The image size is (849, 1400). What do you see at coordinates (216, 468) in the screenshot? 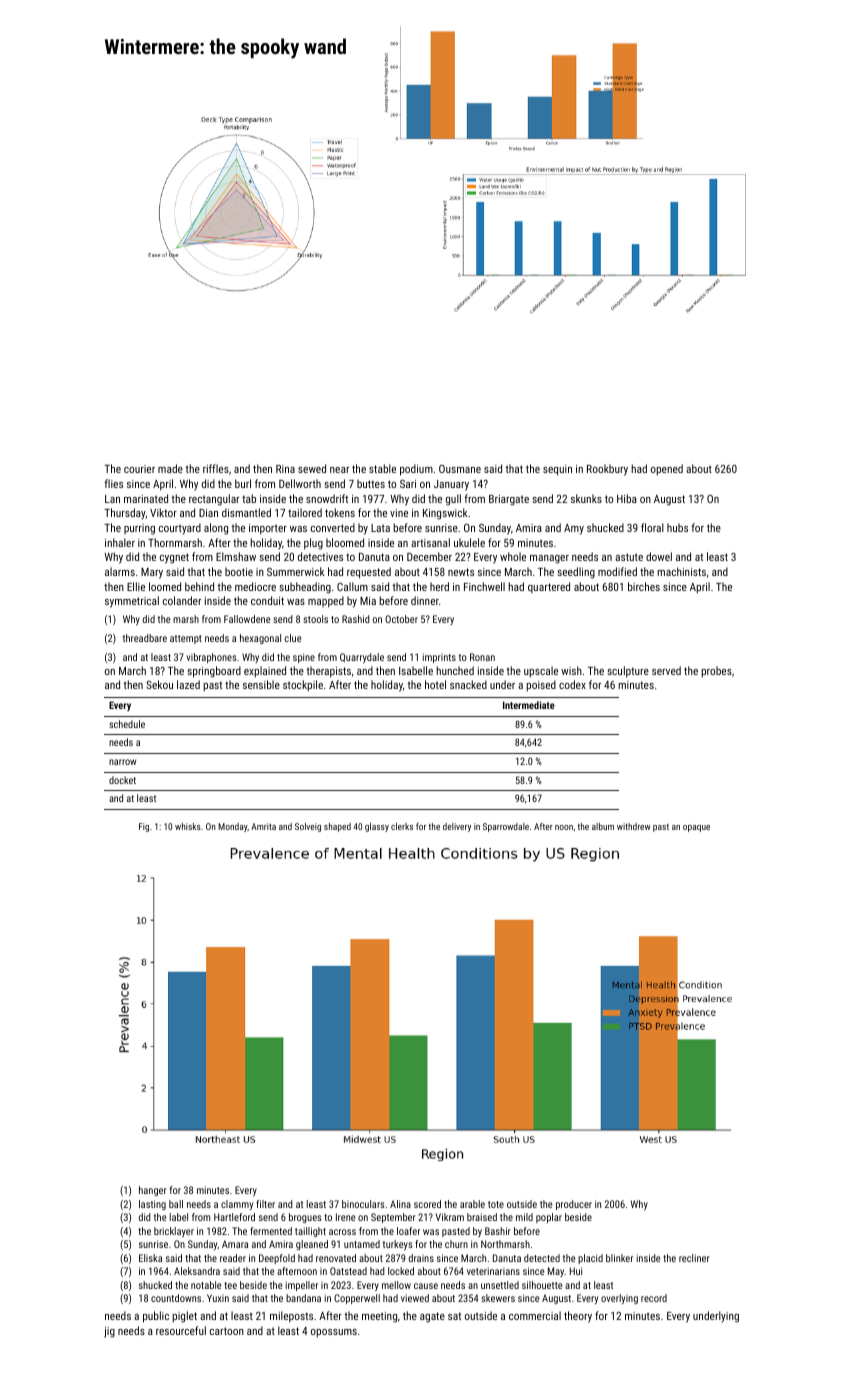
I see `riffles` at bounding box center [216, 468].
